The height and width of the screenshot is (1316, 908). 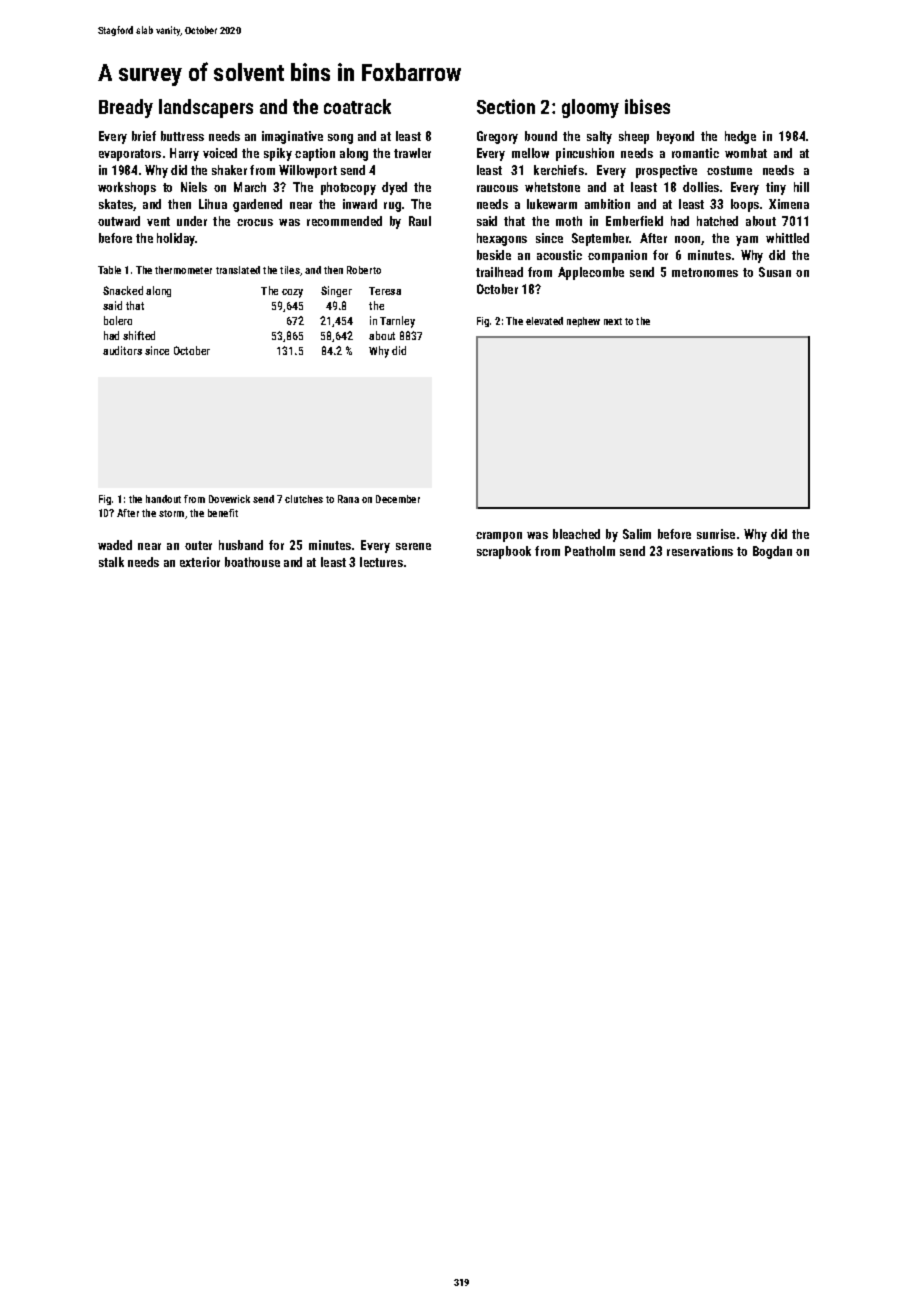 What do you see at coordinates (126, 108) in the screenshot?
I see `Bready` at bounding box center [126, 108].
